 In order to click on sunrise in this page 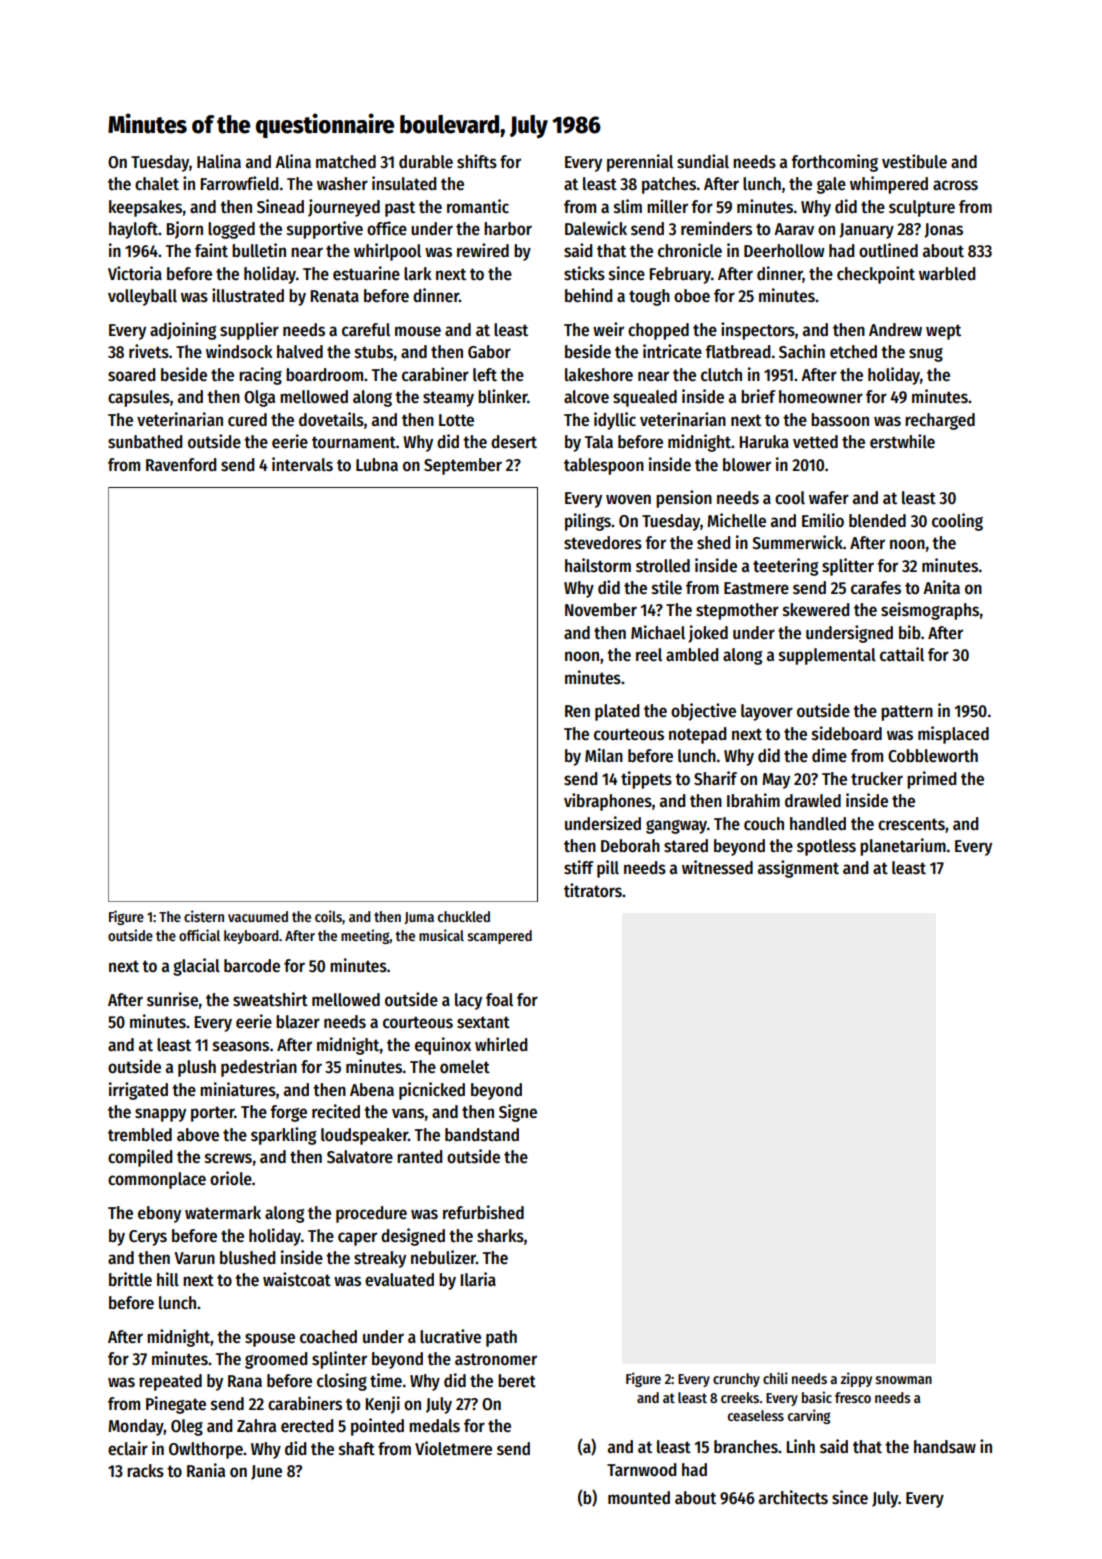, I will do `click(172, 999)`.
